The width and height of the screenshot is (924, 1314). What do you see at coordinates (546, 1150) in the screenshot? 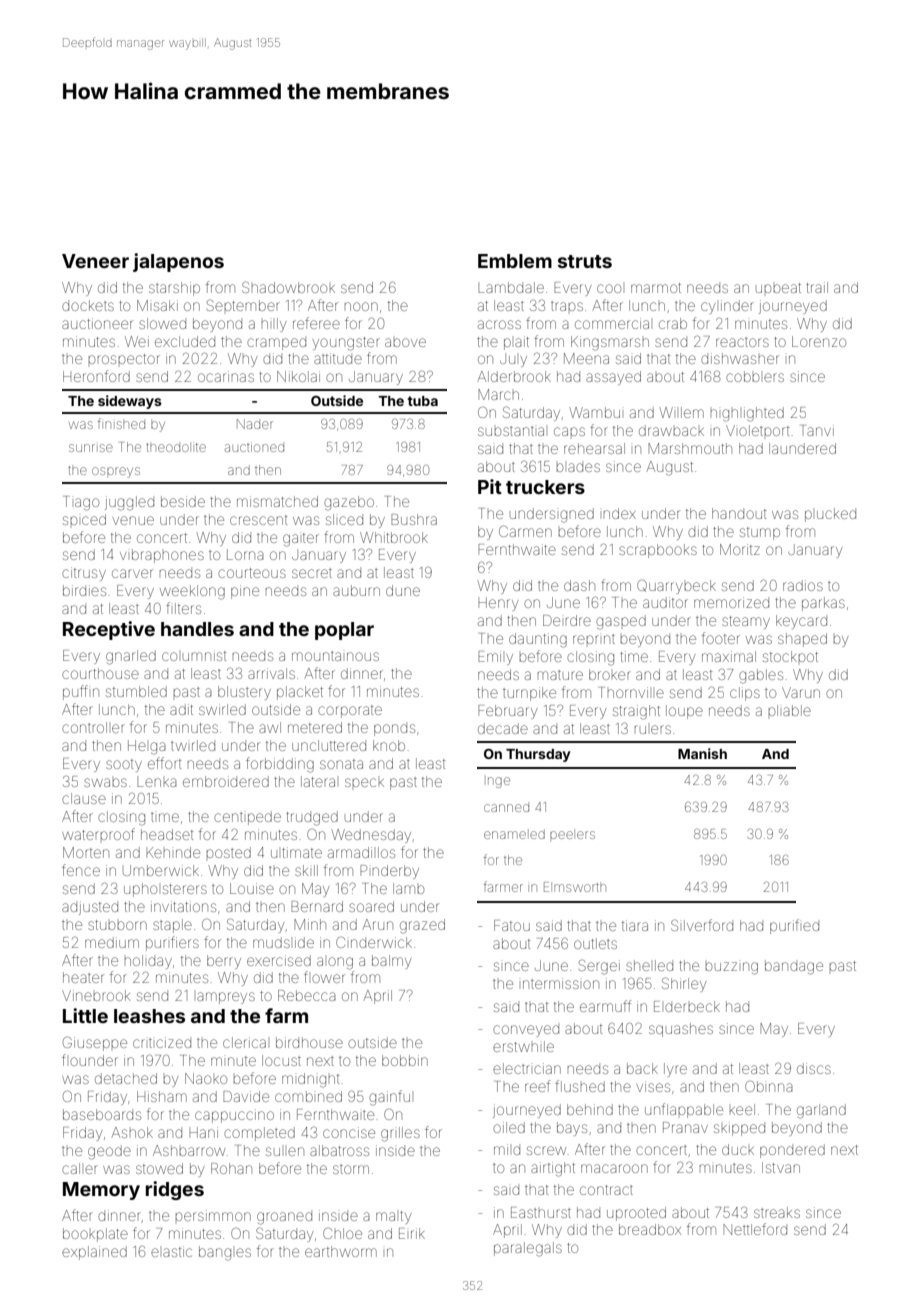
I see `screw` at bounding box center [546, 1150].
